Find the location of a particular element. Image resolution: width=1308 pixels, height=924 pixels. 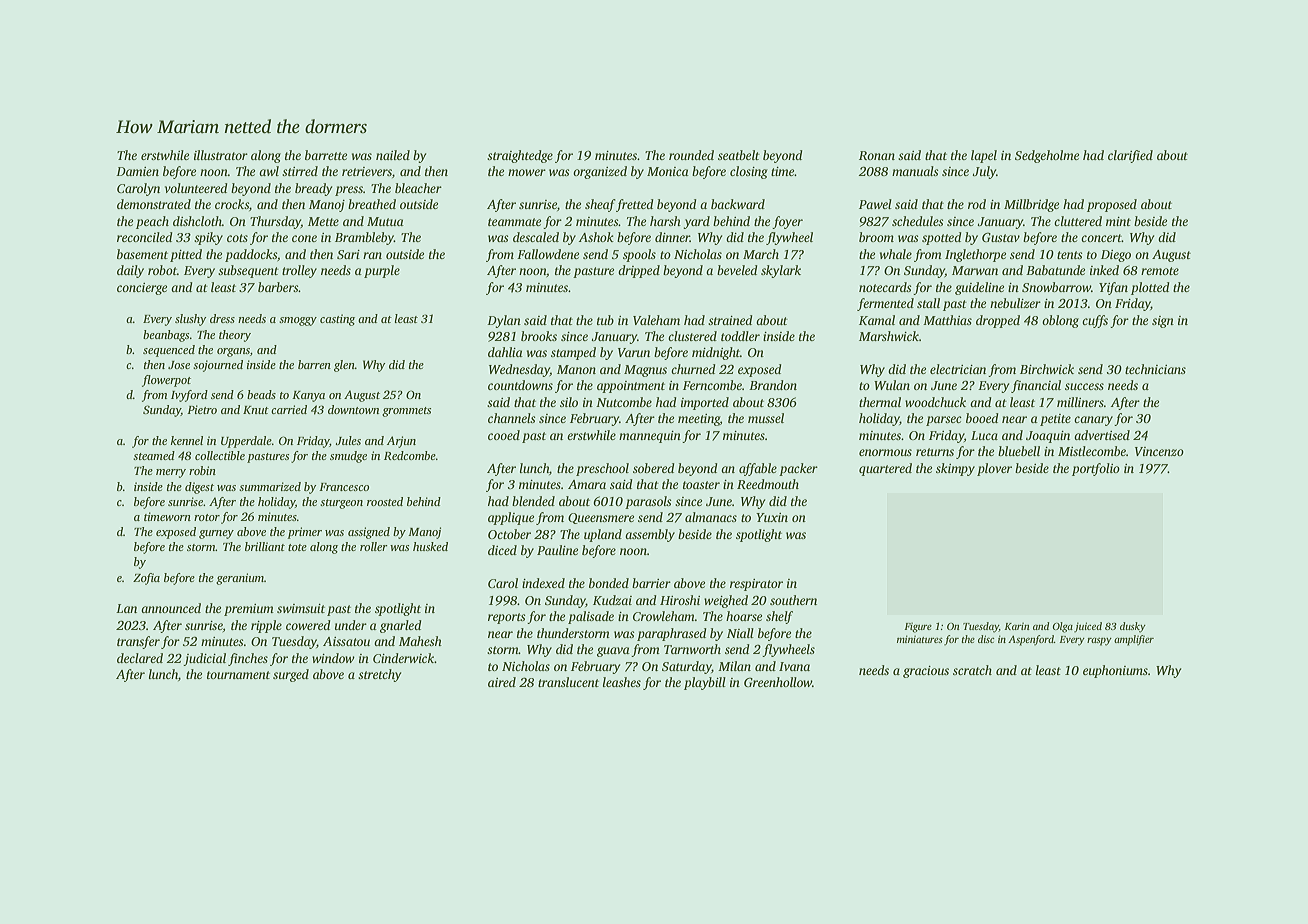

roosted is located at coordinates (385, 501).
